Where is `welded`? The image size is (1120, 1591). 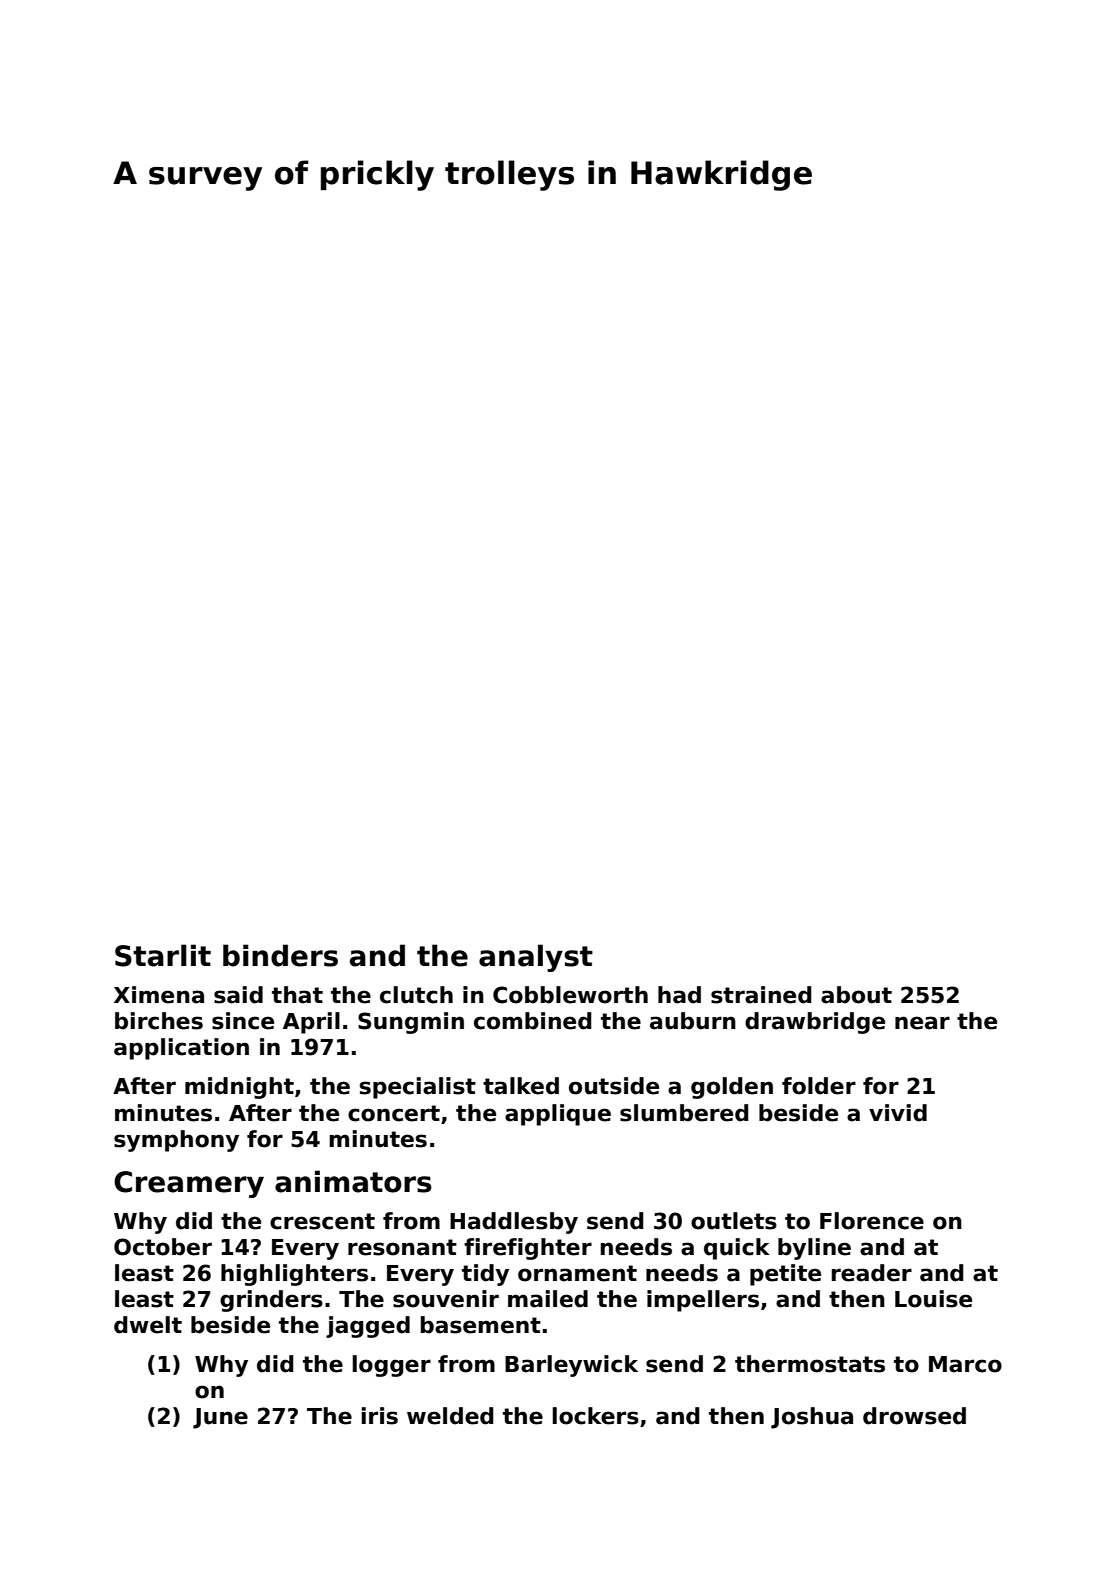
welded is located at coordinates (450, 1416).
